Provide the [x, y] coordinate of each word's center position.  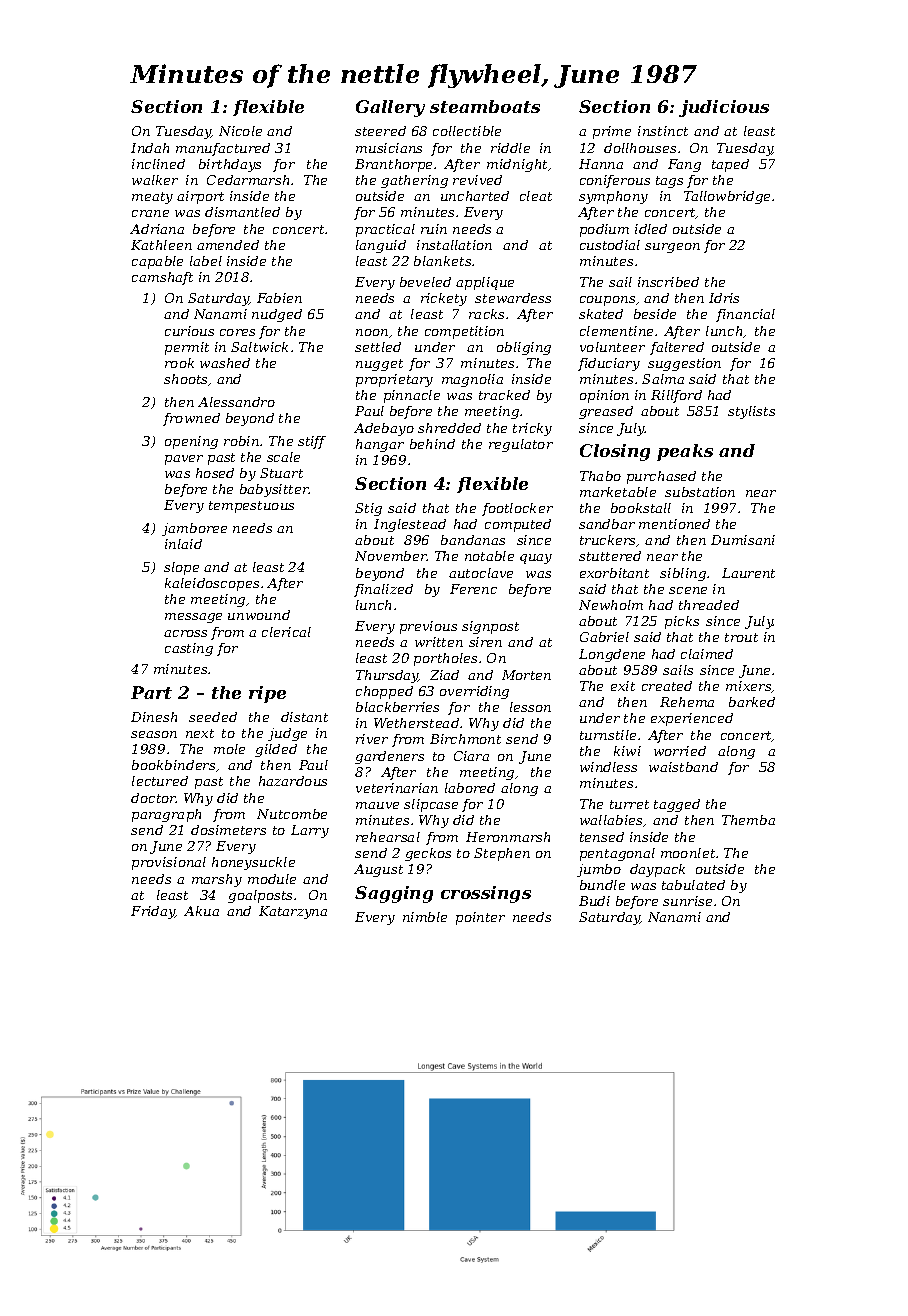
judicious [724, 108]
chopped [384, 692]
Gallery [390, 108]
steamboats [485, 106]
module [272, 879]
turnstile [608, 735]
